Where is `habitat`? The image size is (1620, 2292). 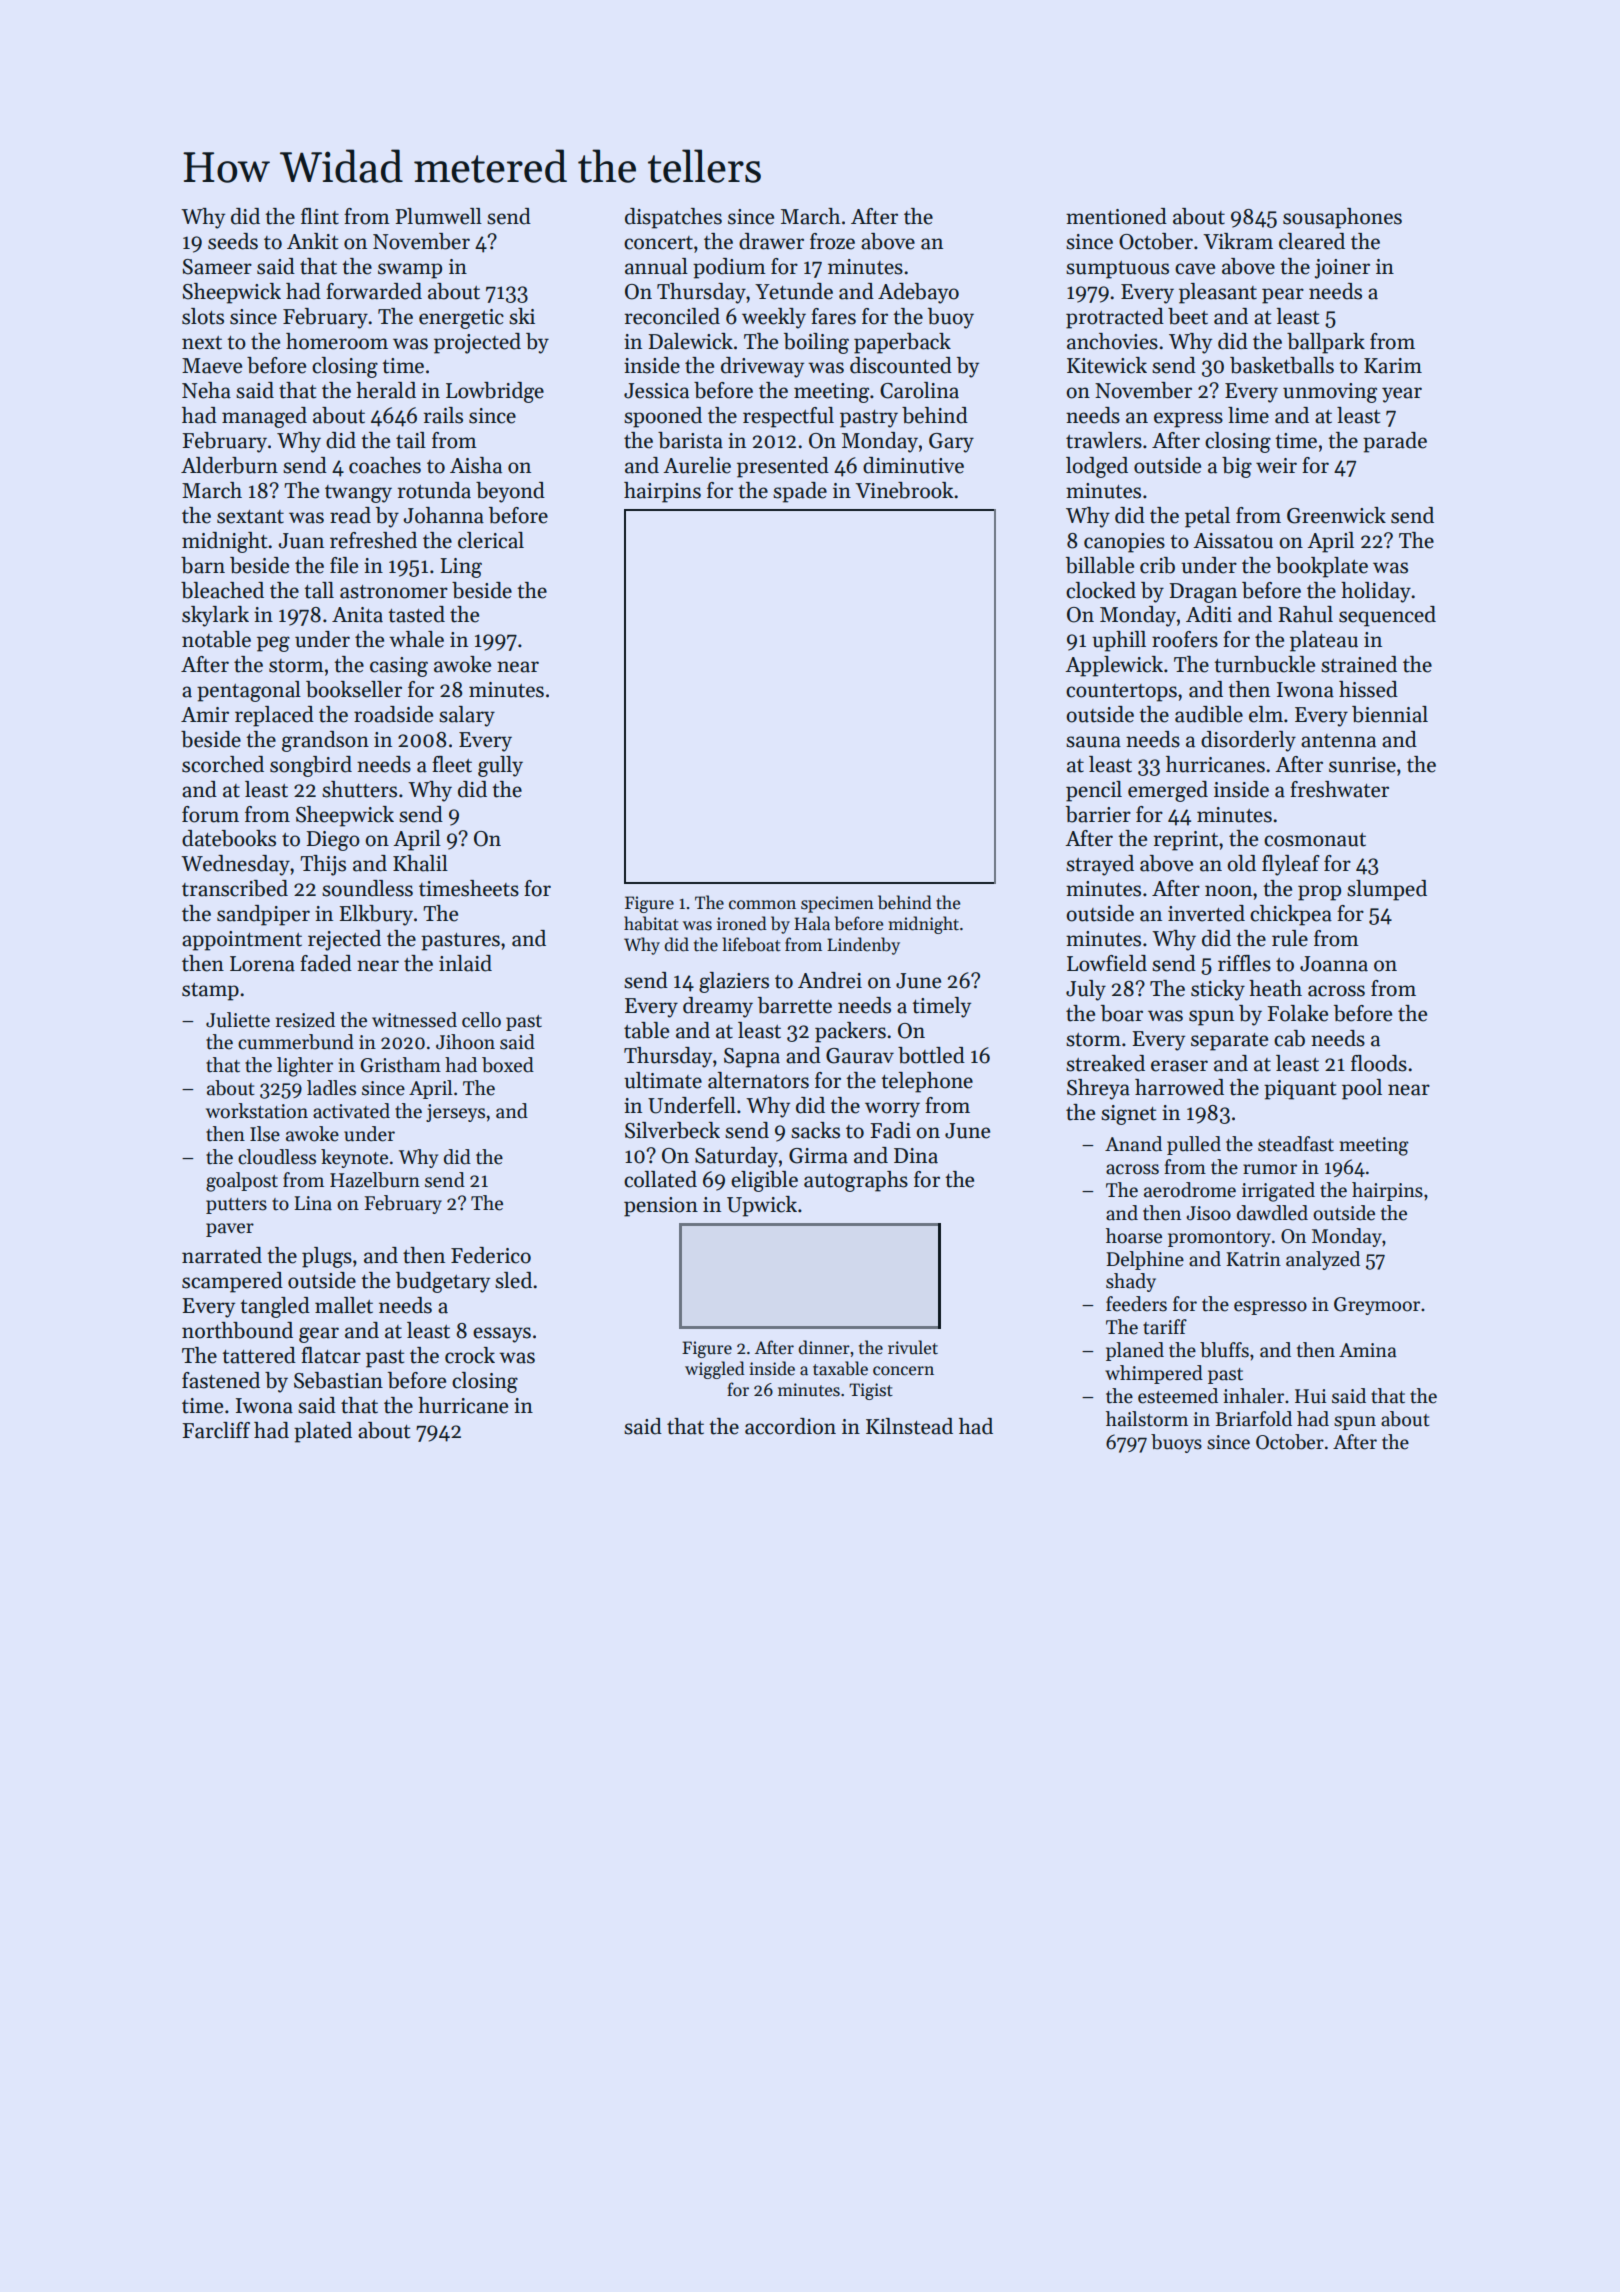
habitat is located at coordinates (651, 923).
